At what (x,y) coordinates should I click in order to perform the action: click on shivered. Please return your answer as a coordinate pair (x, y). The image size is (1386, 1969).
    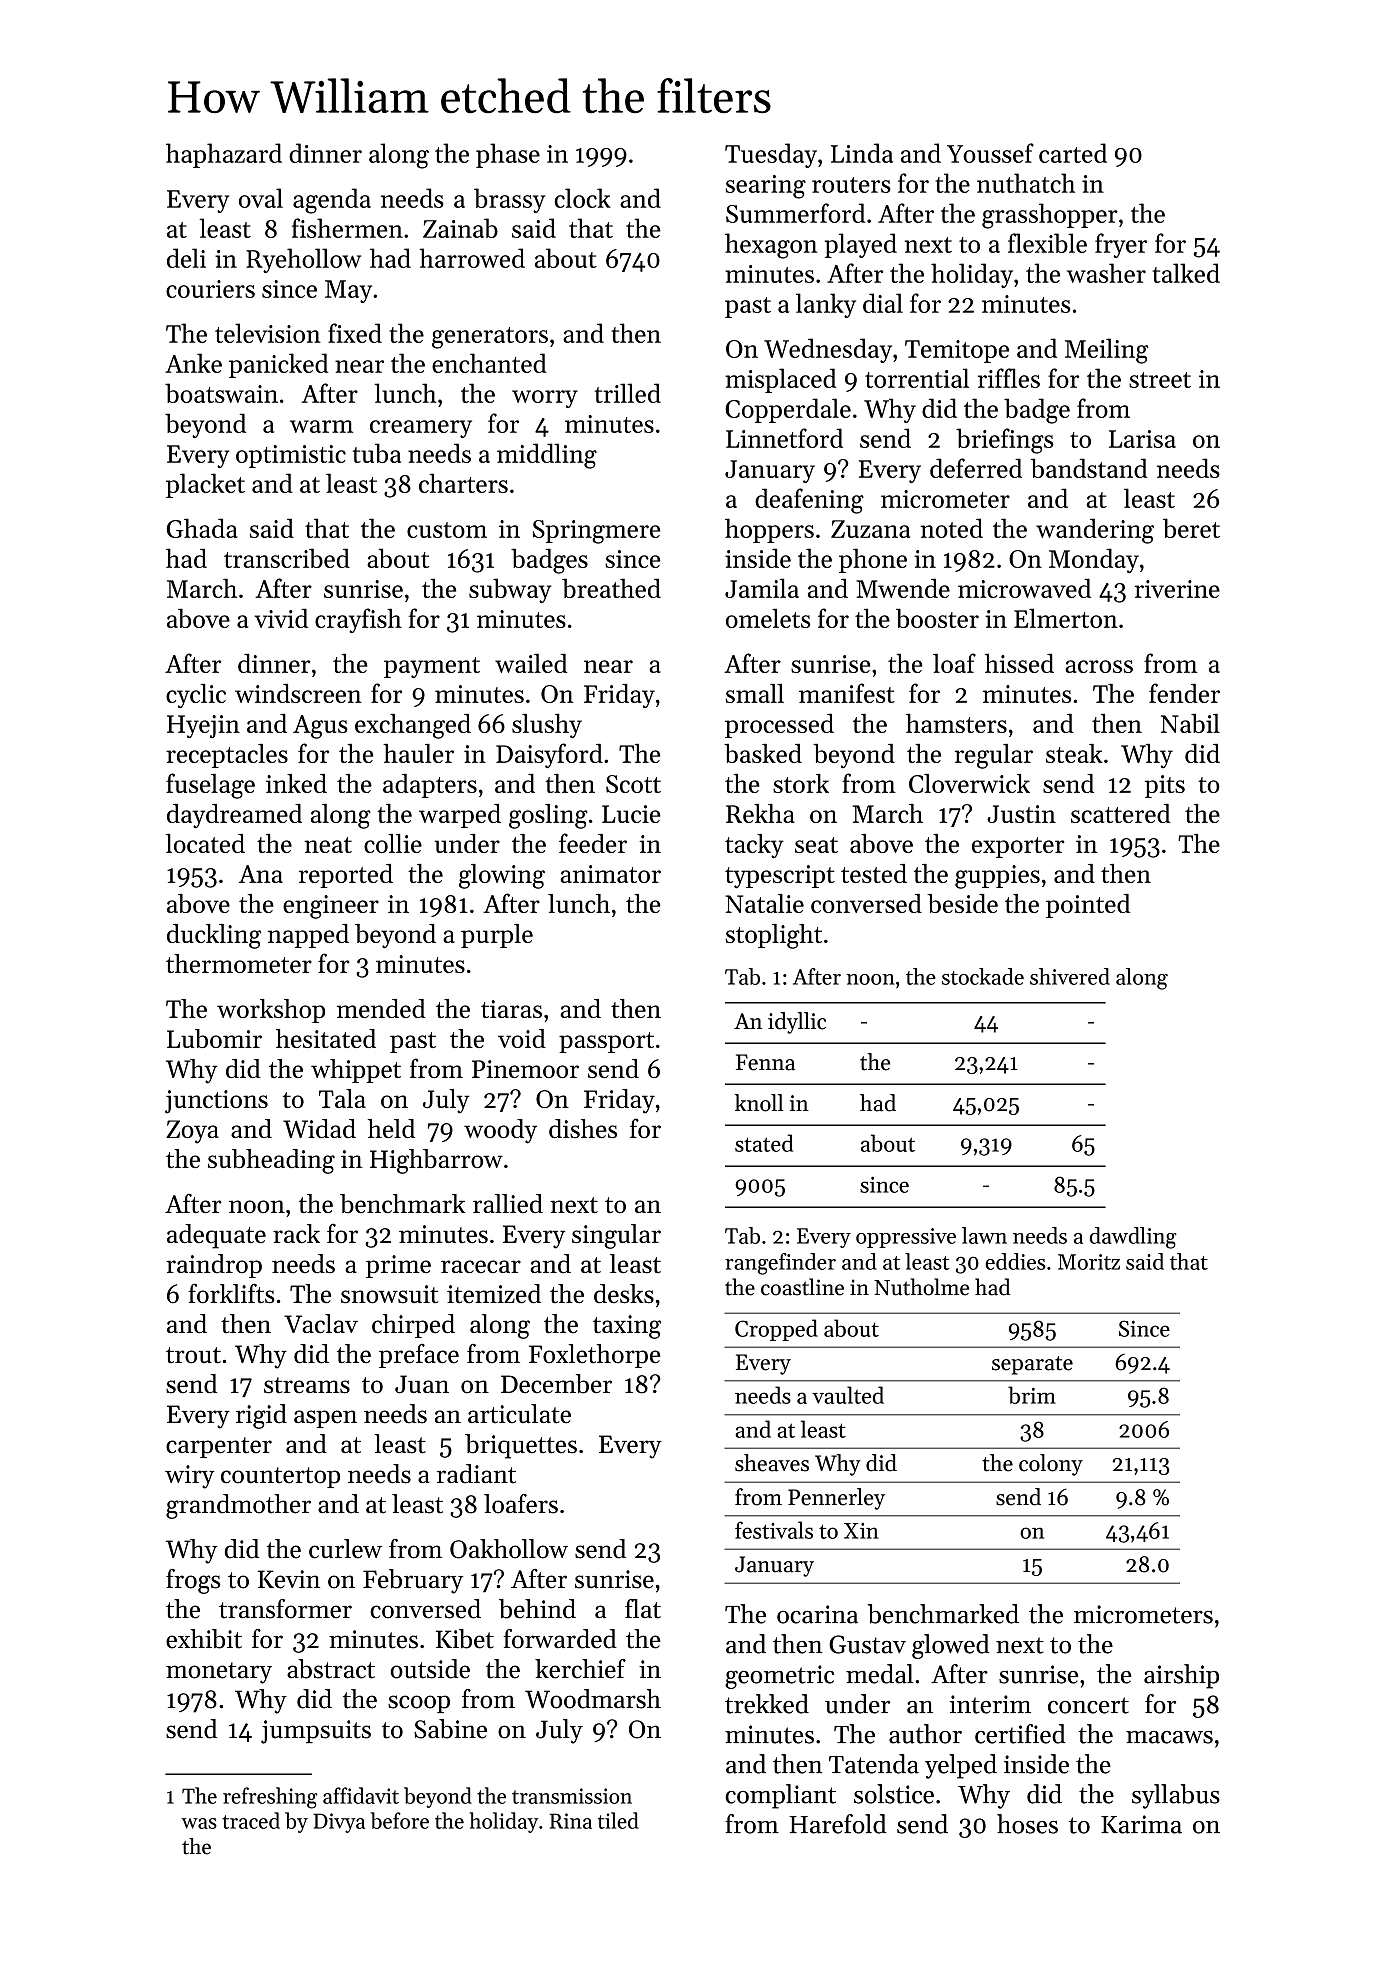
    Looking at the image, I should click on (1070, 976).
